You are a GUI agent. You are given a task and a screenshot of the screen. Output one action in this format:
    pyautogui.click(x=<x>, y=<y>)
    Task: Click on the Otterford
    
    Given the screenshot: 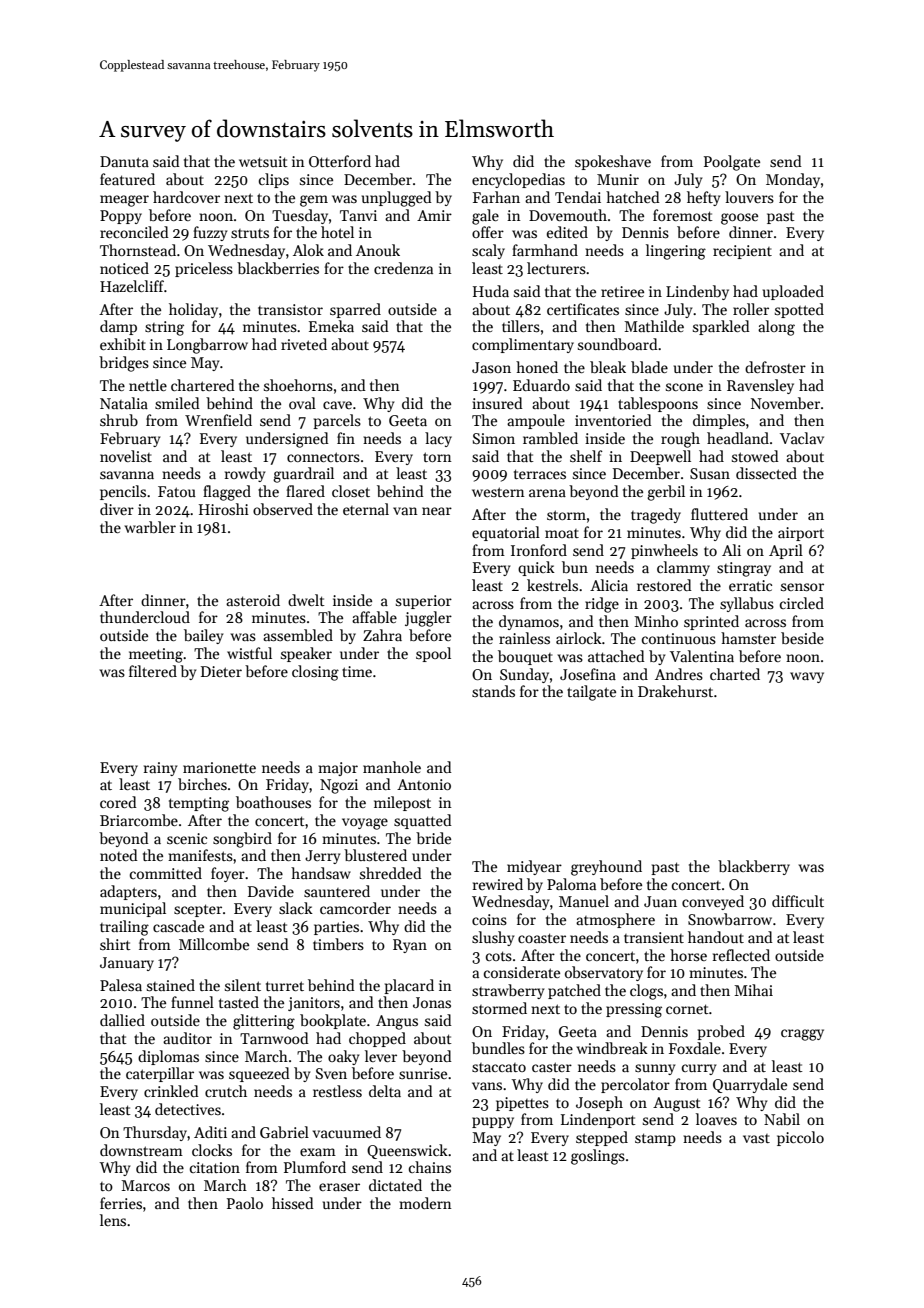 What is the action you would take?
    pyautogui.click(x=340, y=161)
